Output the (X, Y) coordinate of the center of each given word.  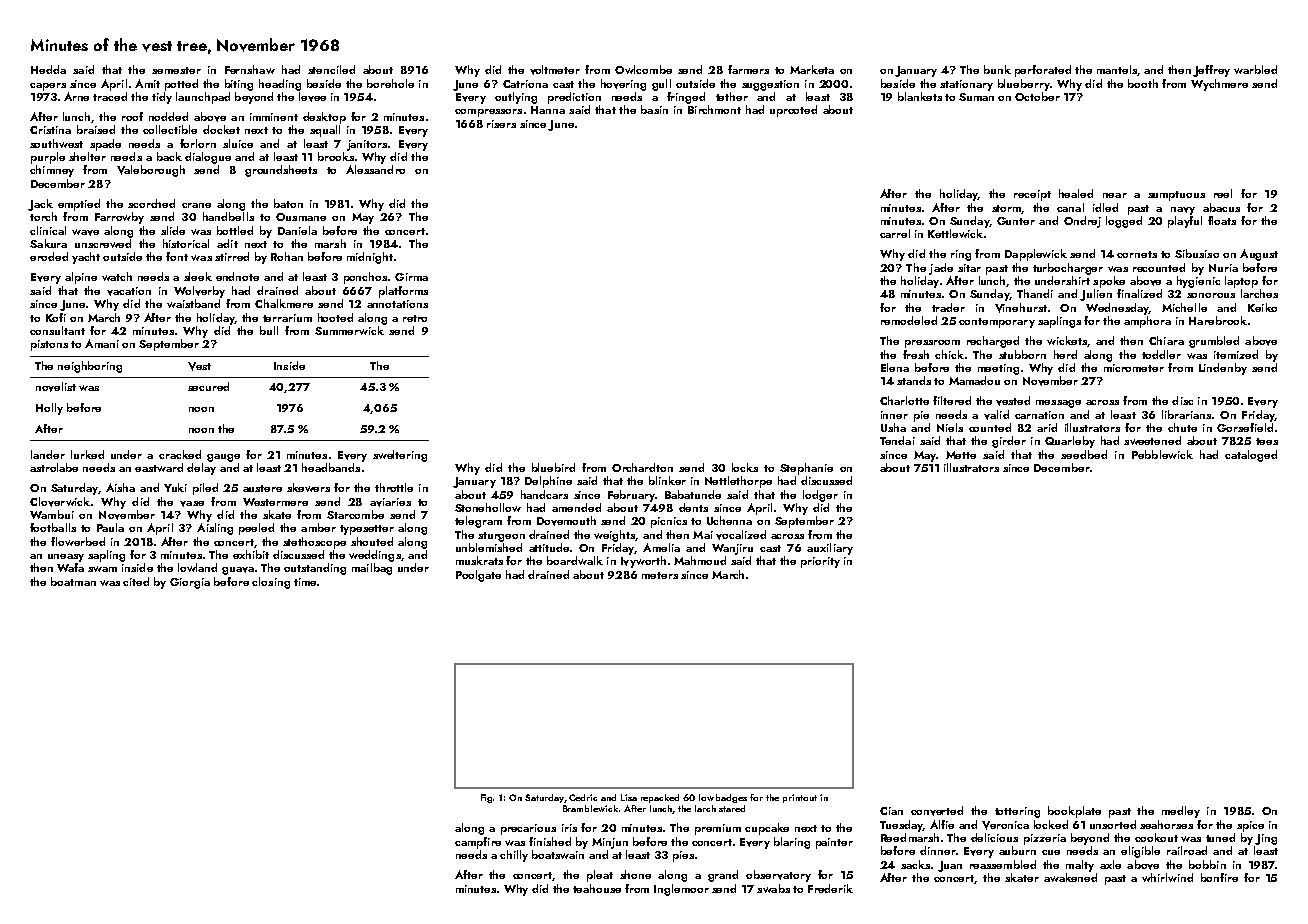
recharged (993, 342)
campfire (478, 843)
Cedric (583, 797)
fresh (916, 354)
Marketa (812, 69)
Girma (411, 277)
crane (196, 205)
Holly (49, 409)
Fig (486, 798)
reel (1223, 193)
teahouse (597, 888)
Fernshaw (250, 69)
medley (1181, 812)
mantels (1117, 69)
